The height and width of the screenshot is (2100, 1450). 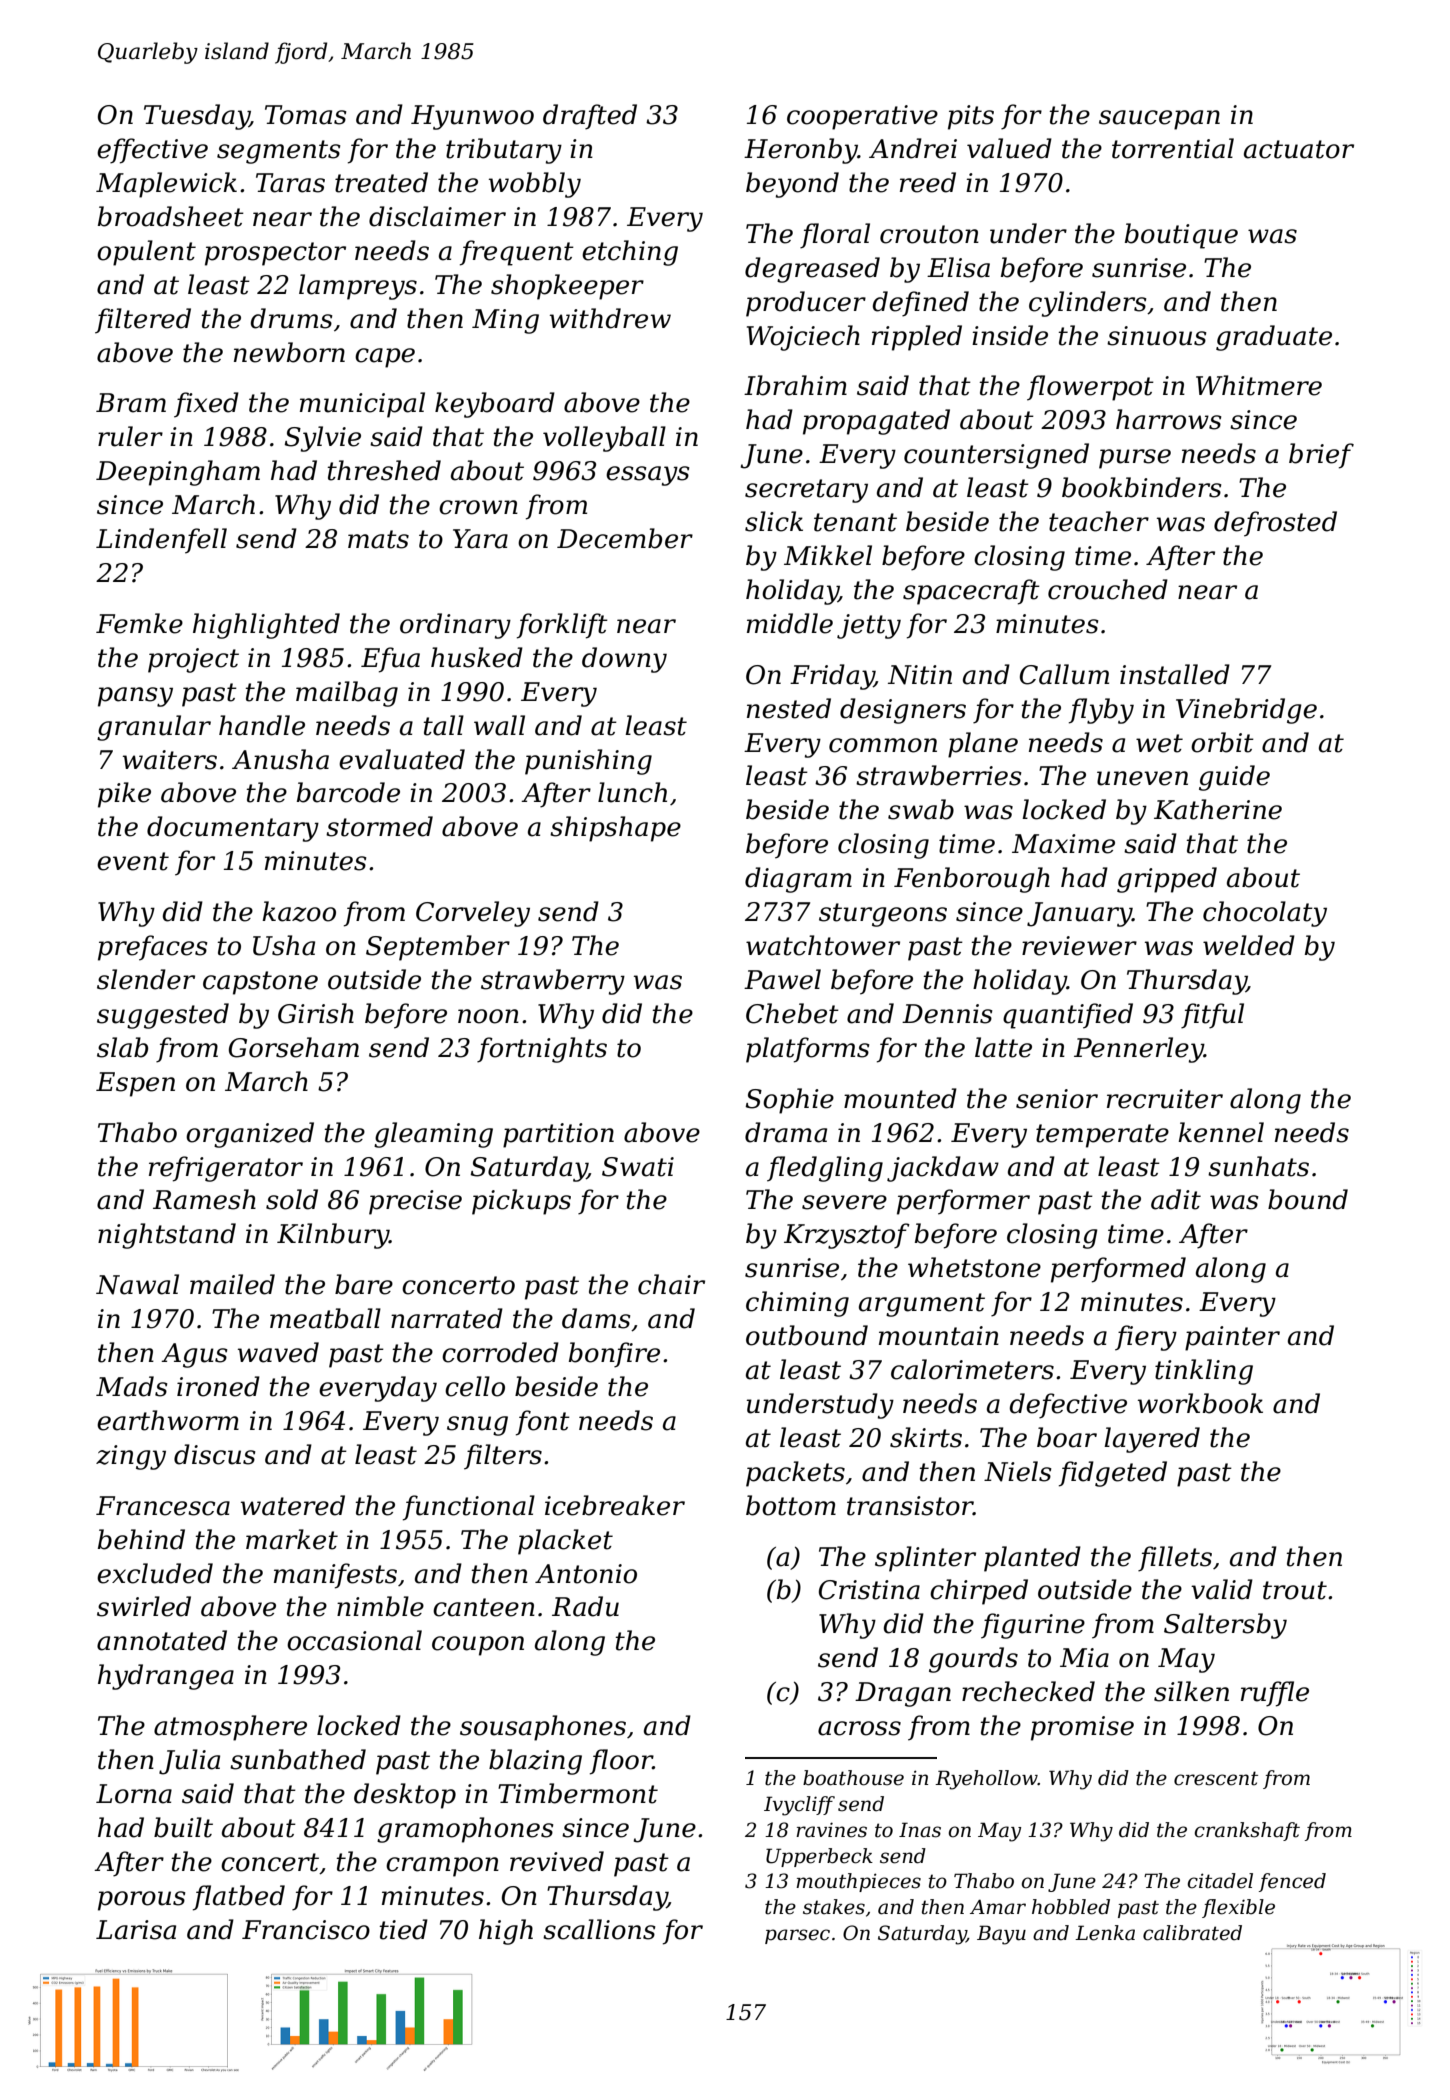 What do you see at coordinates (792, 185) in the screenshot?
I see `beyond` at bounding box center [792, 185].
